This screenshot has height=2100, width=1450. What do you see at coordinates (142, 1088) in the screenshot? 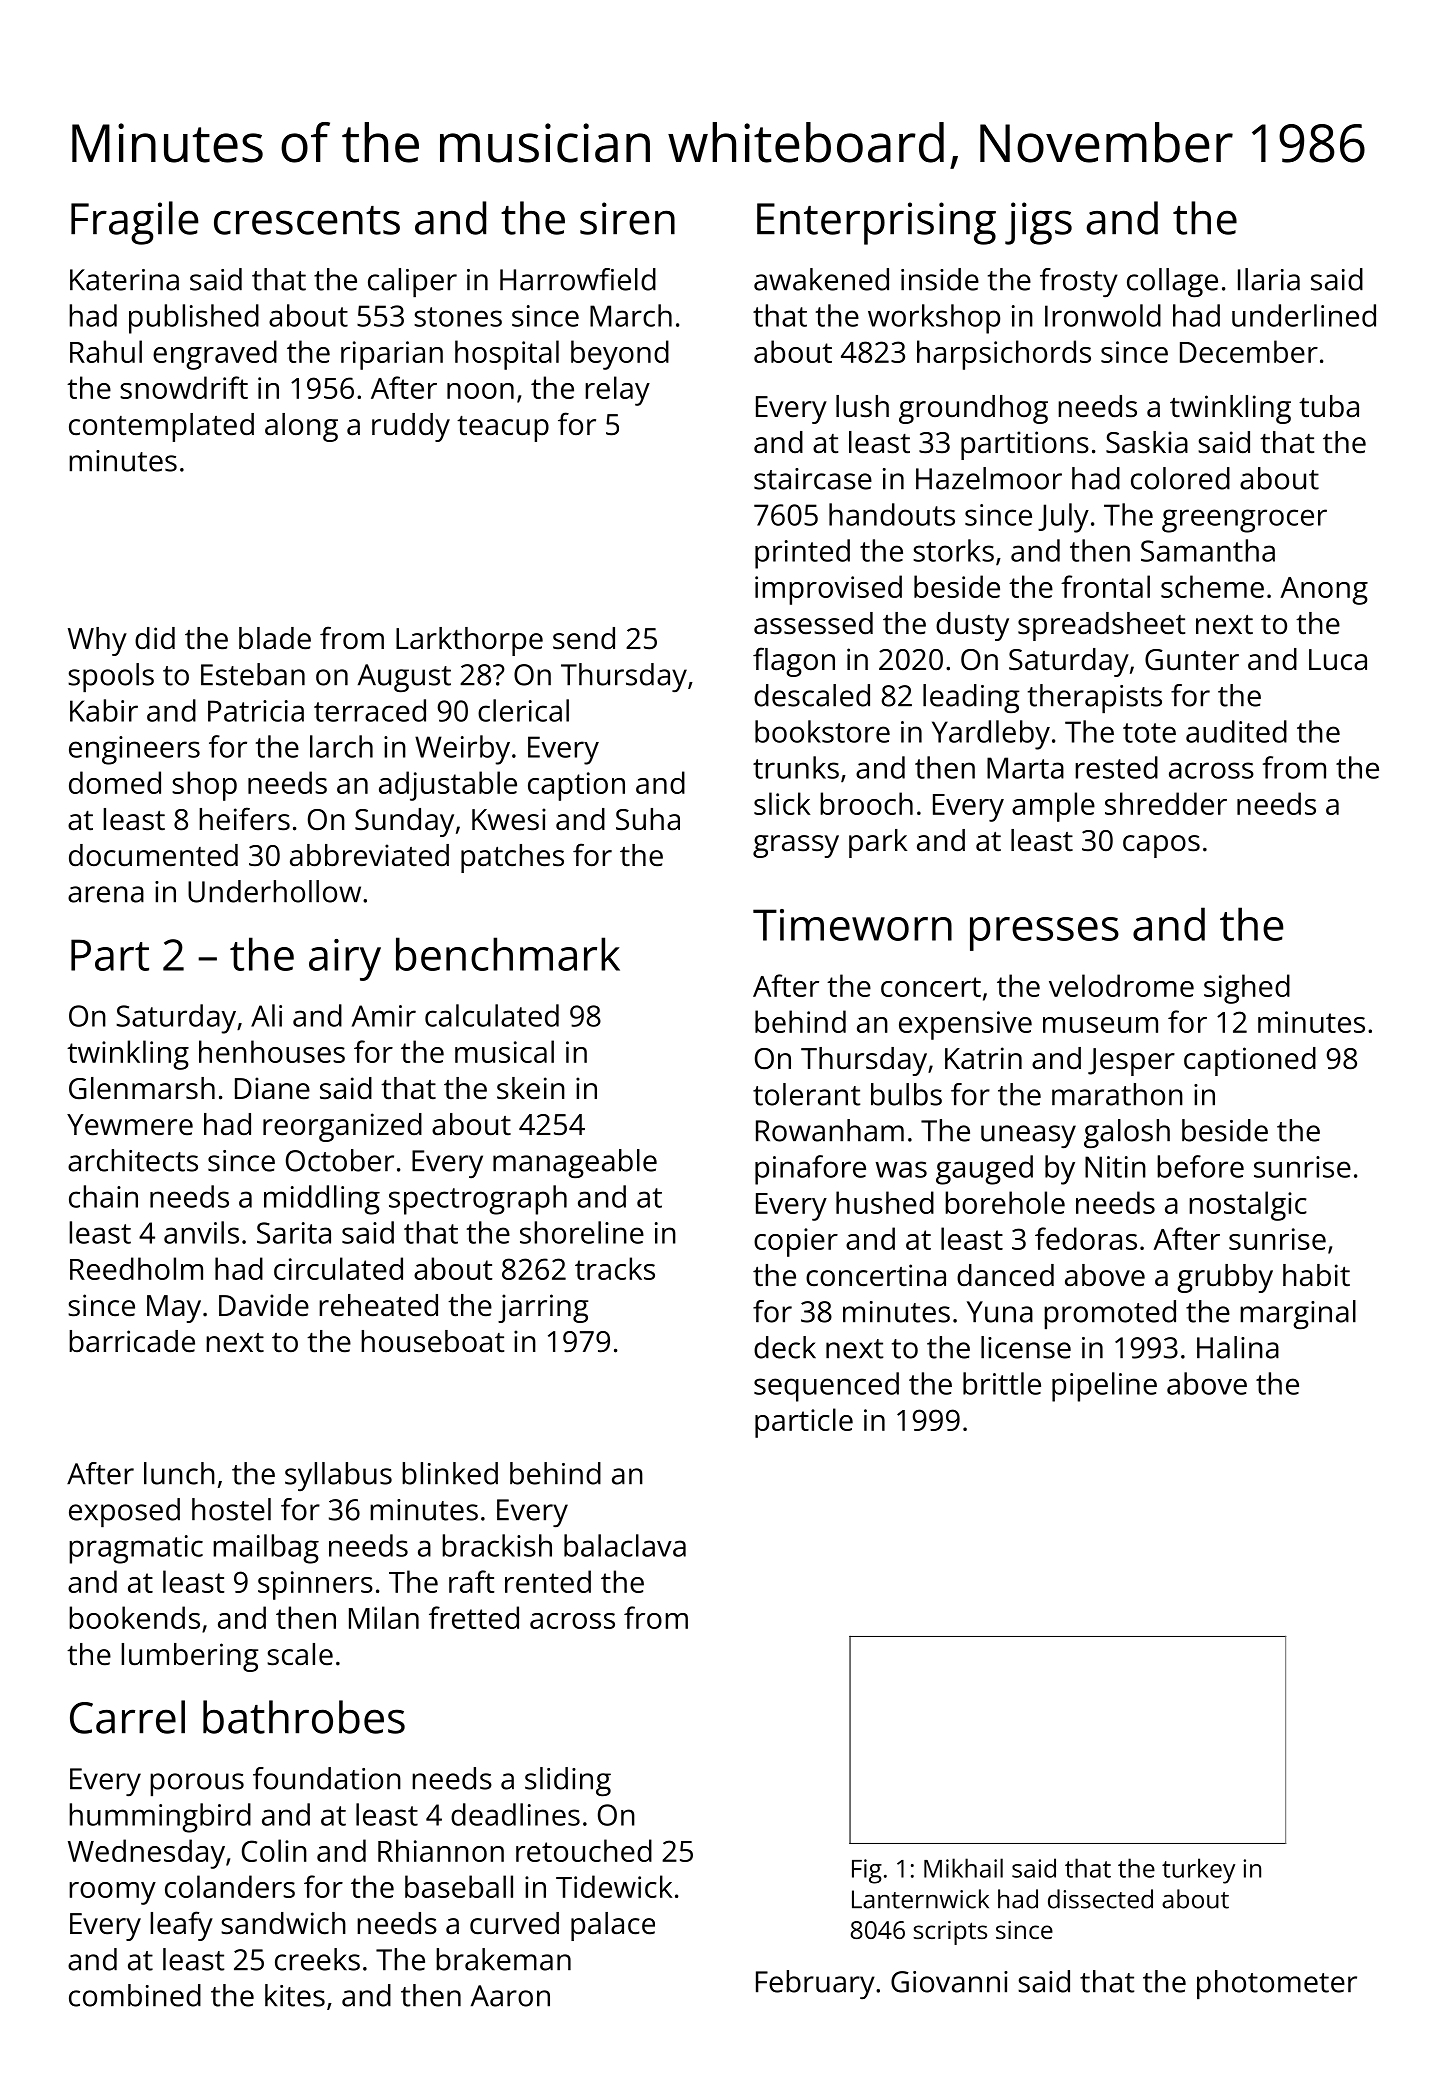
I see `Glenmarsh` at bounding box center [142, 1088].
